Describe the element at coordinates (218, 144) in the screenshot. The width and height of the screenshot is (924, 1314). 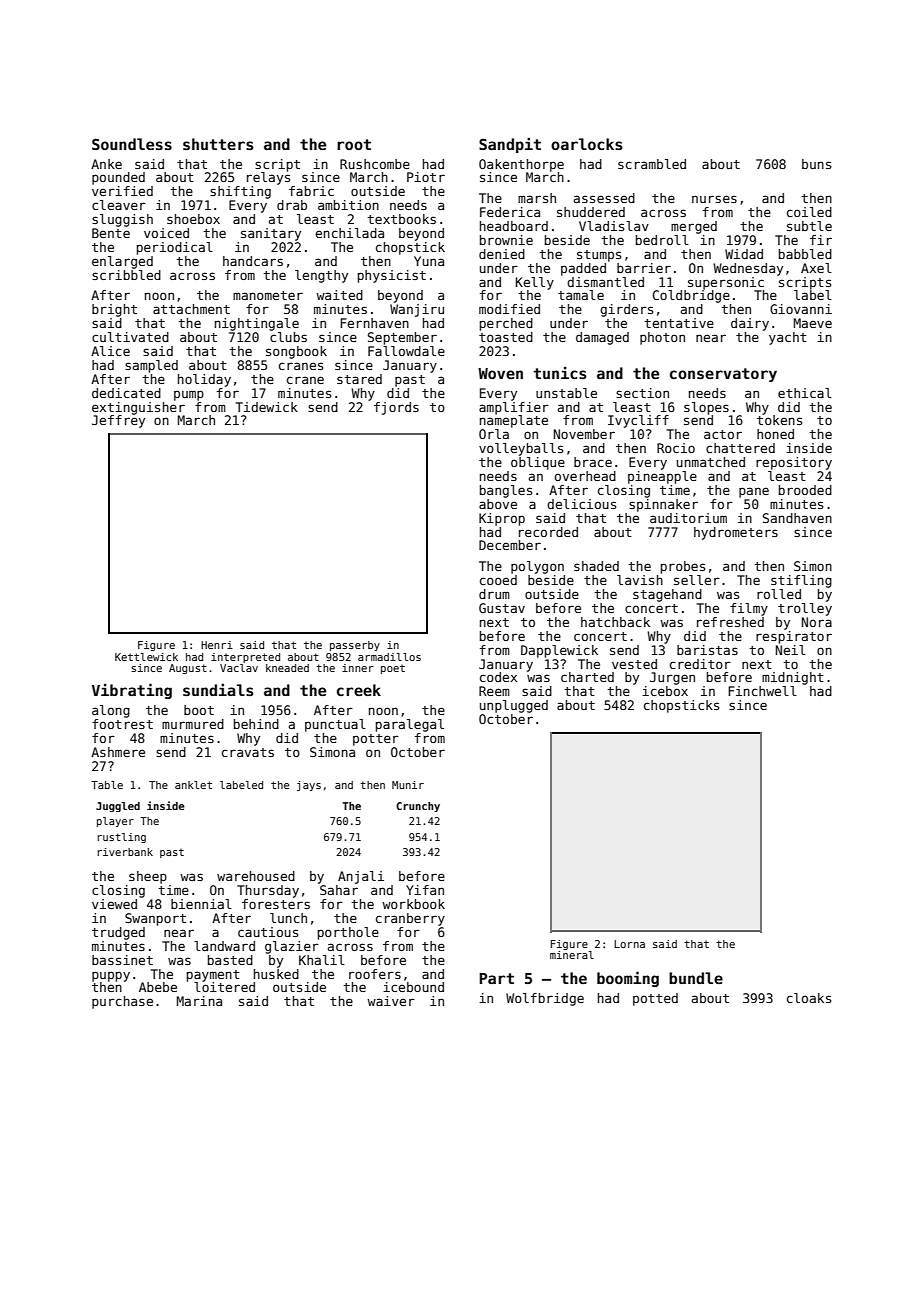
I see `shutters` at that location.
